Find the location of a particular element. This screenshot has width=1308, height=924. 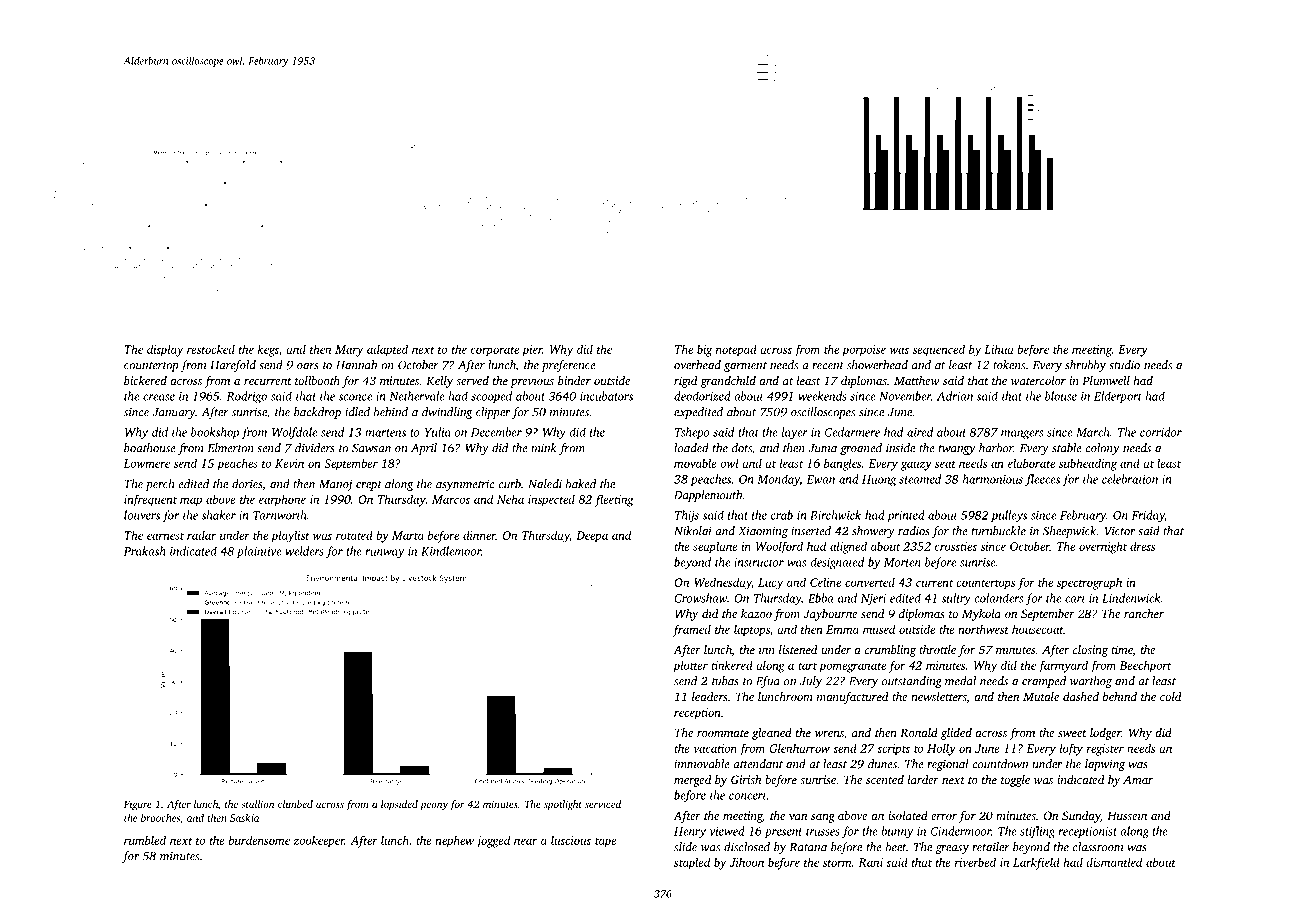

preference is located at coordinates (569, 366).
